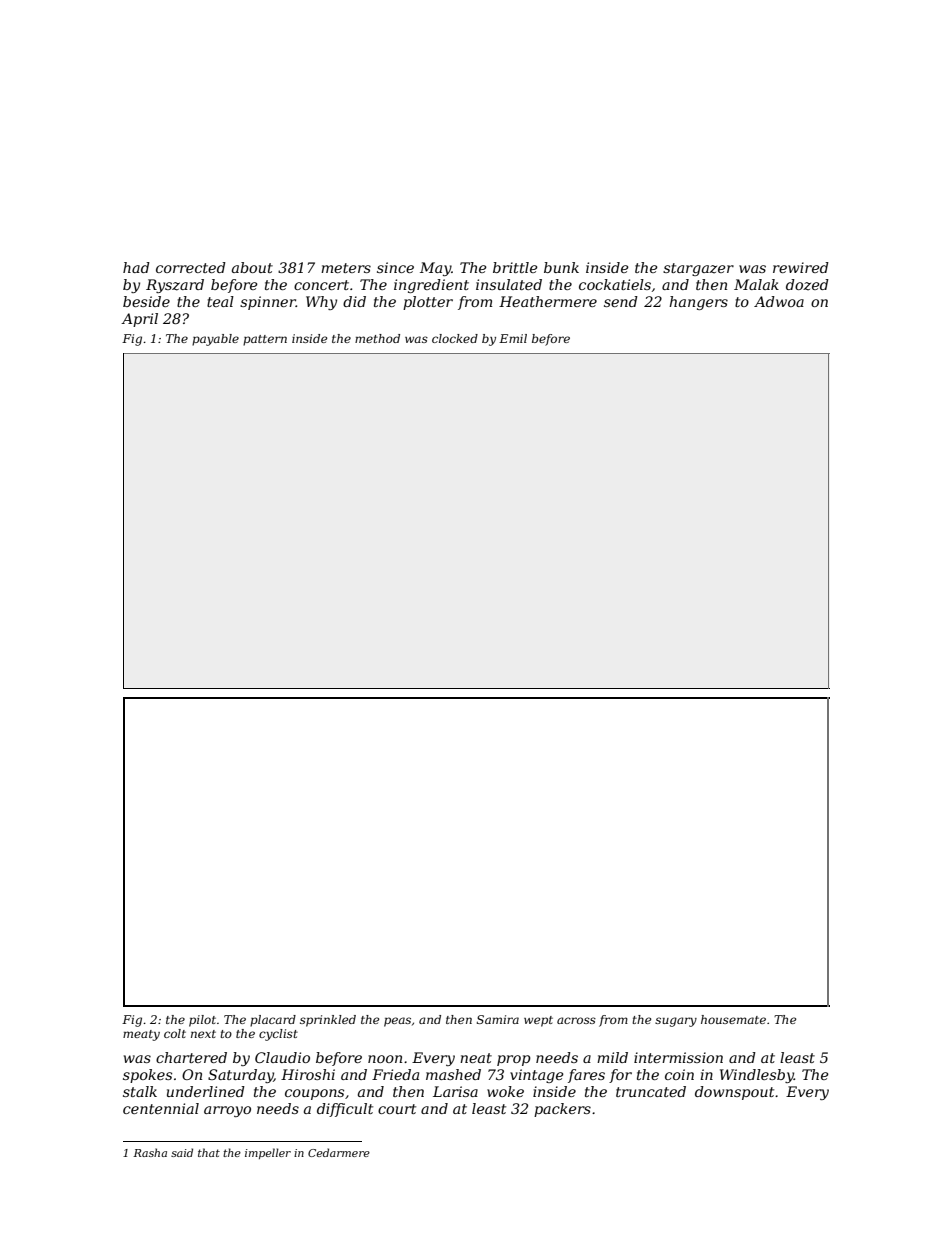 This image has height=1233, width=952. I want to click on placard, so click(273, 1021).
